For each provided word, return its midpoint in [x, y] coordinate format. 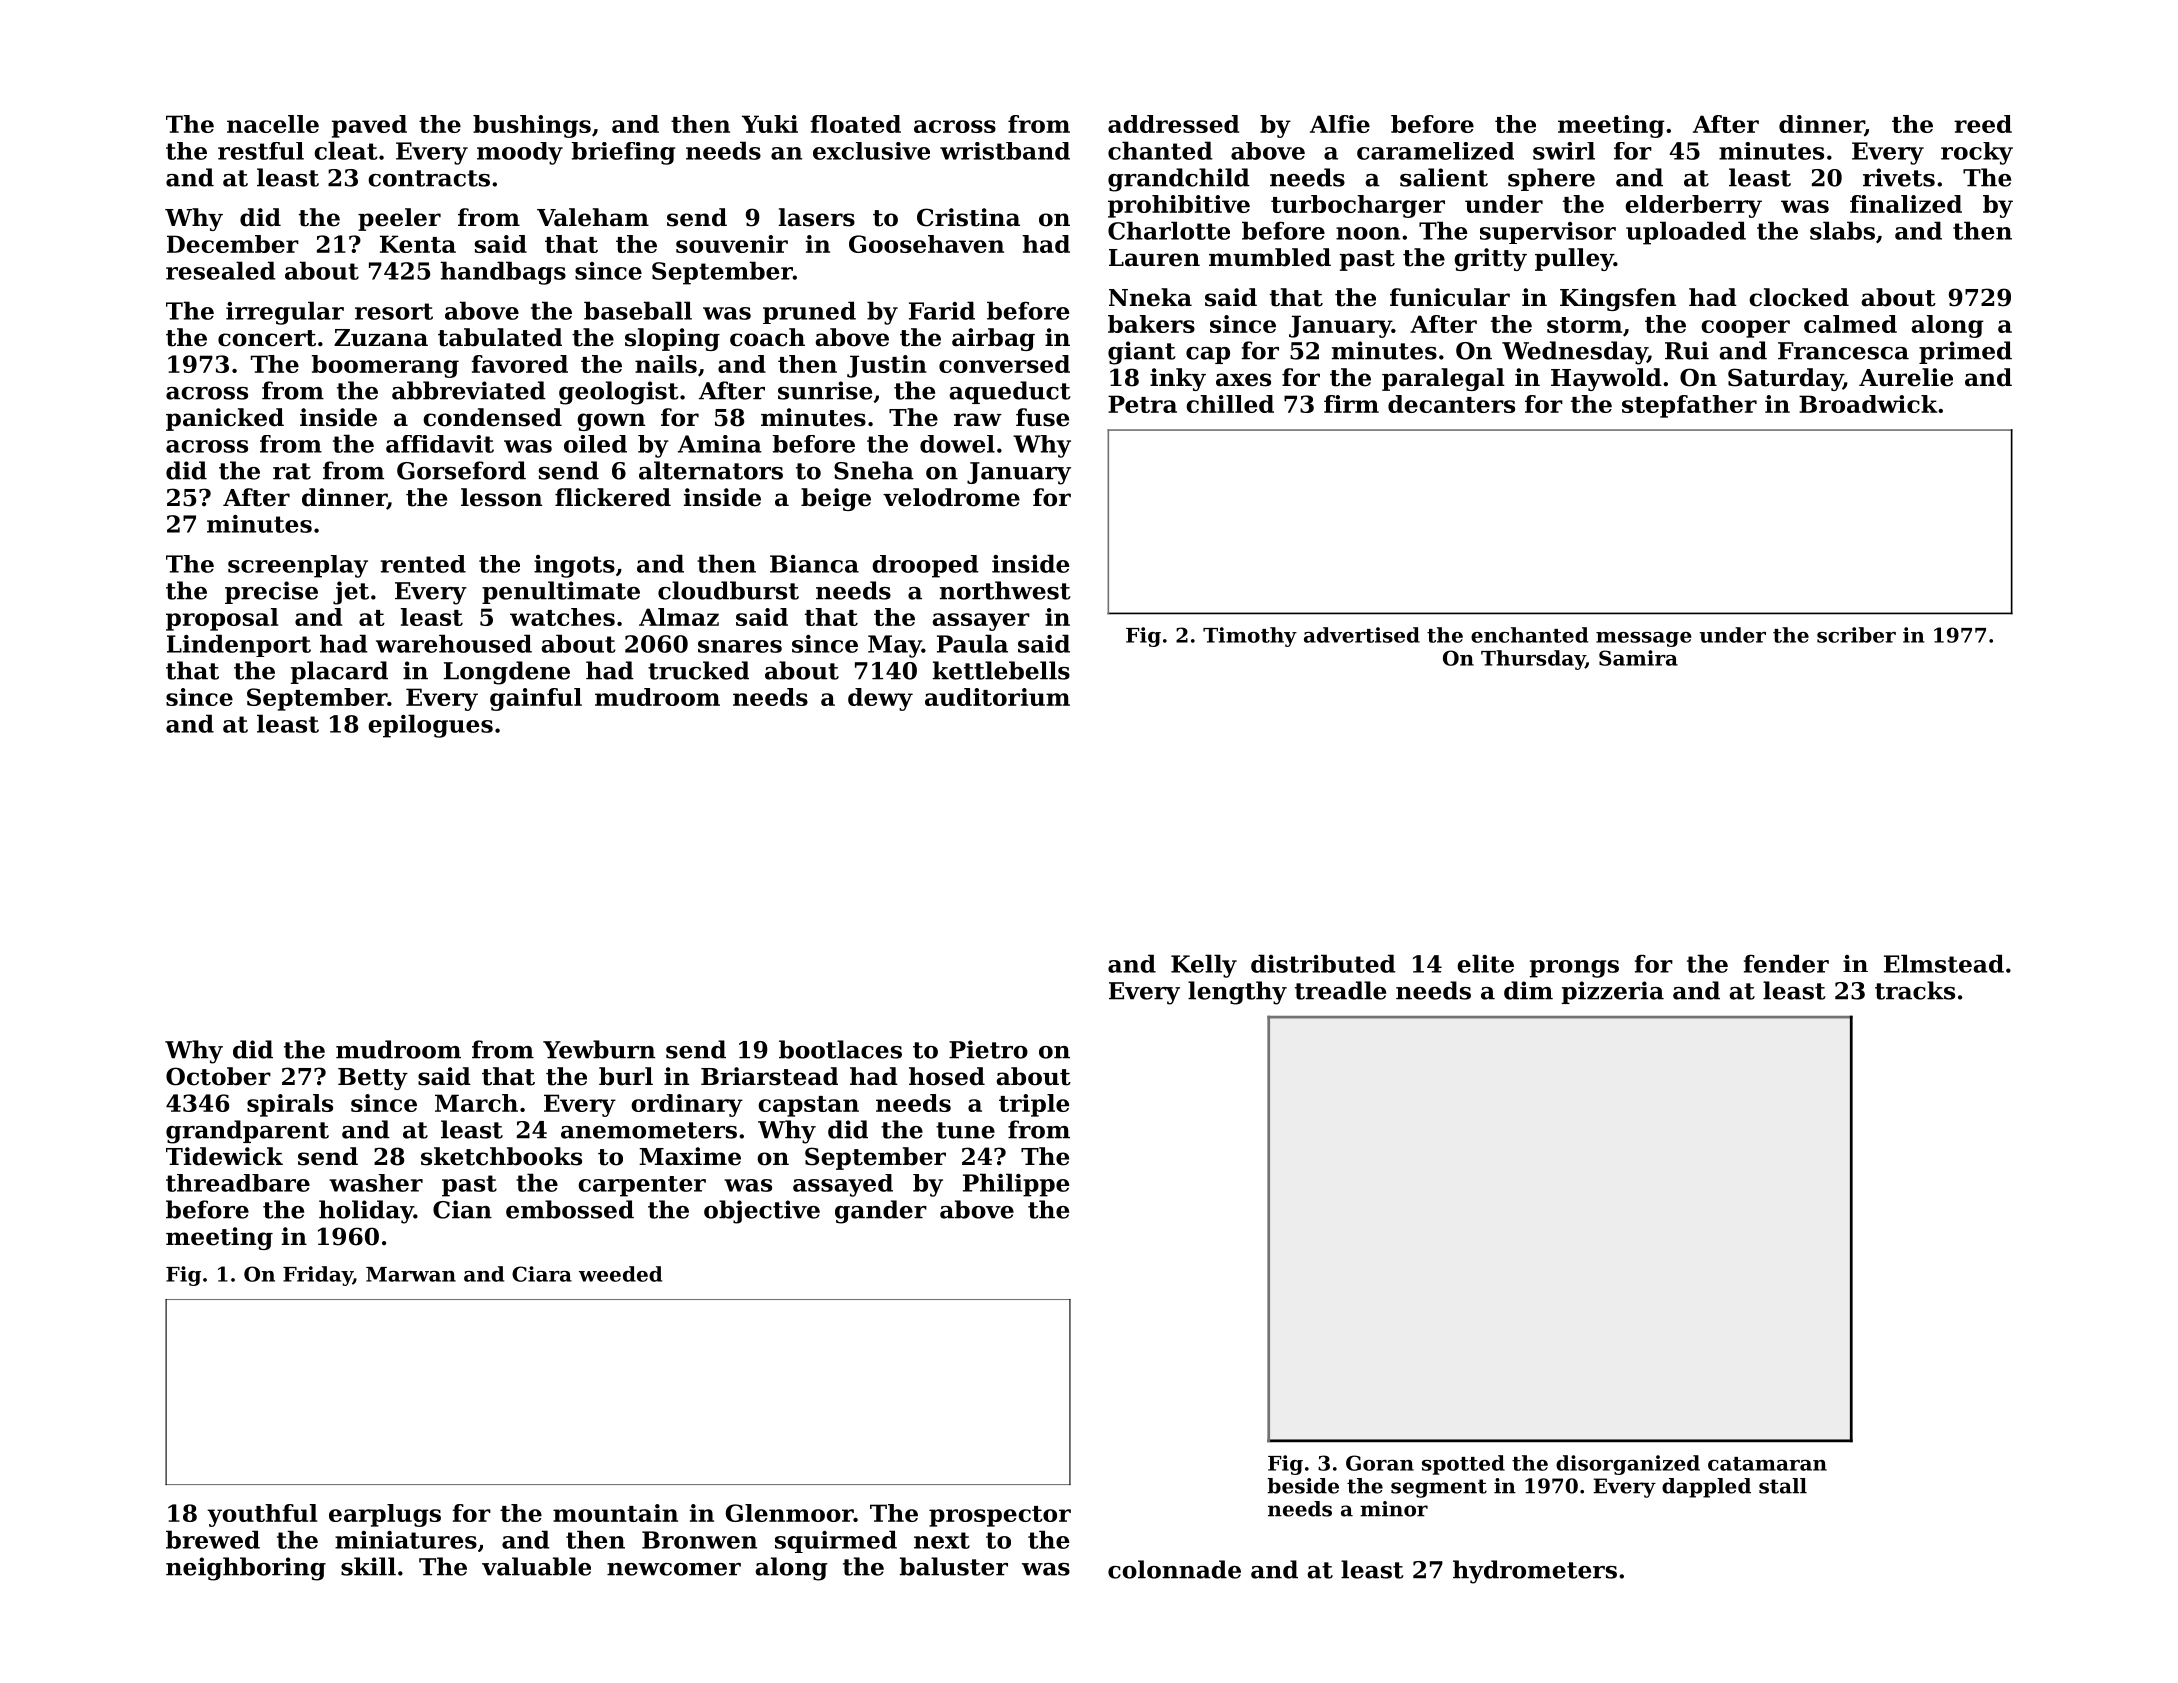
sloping [672, 339]
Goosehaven [926, 244]
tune [965, 1130]
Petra [1142, 404]
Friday [318, 1276]
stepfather [1689, 406]
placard [339, 672]
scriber [1856, 635]
